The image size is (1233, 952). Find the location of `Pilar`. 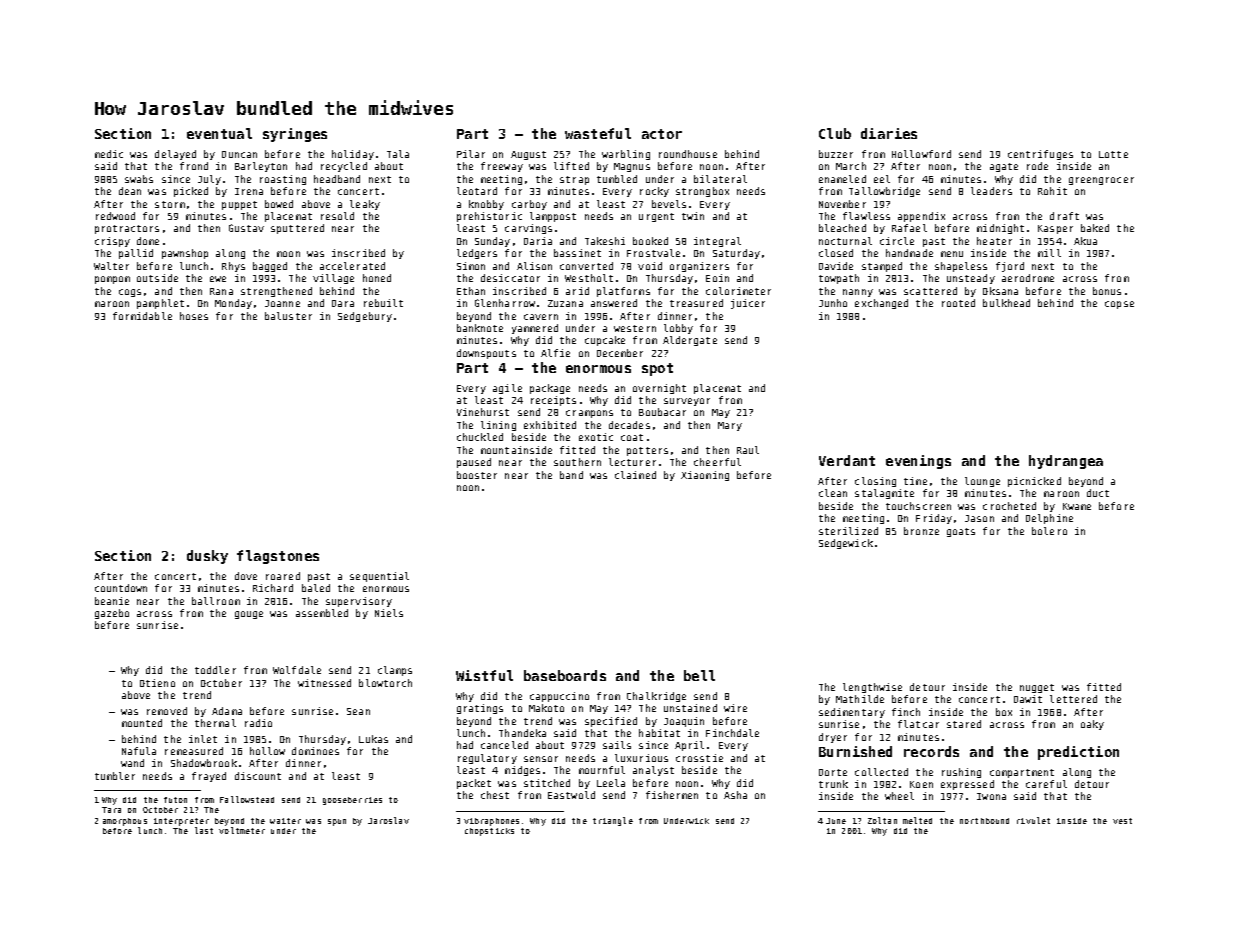

Pilar is located at coordinates (471, 154).
